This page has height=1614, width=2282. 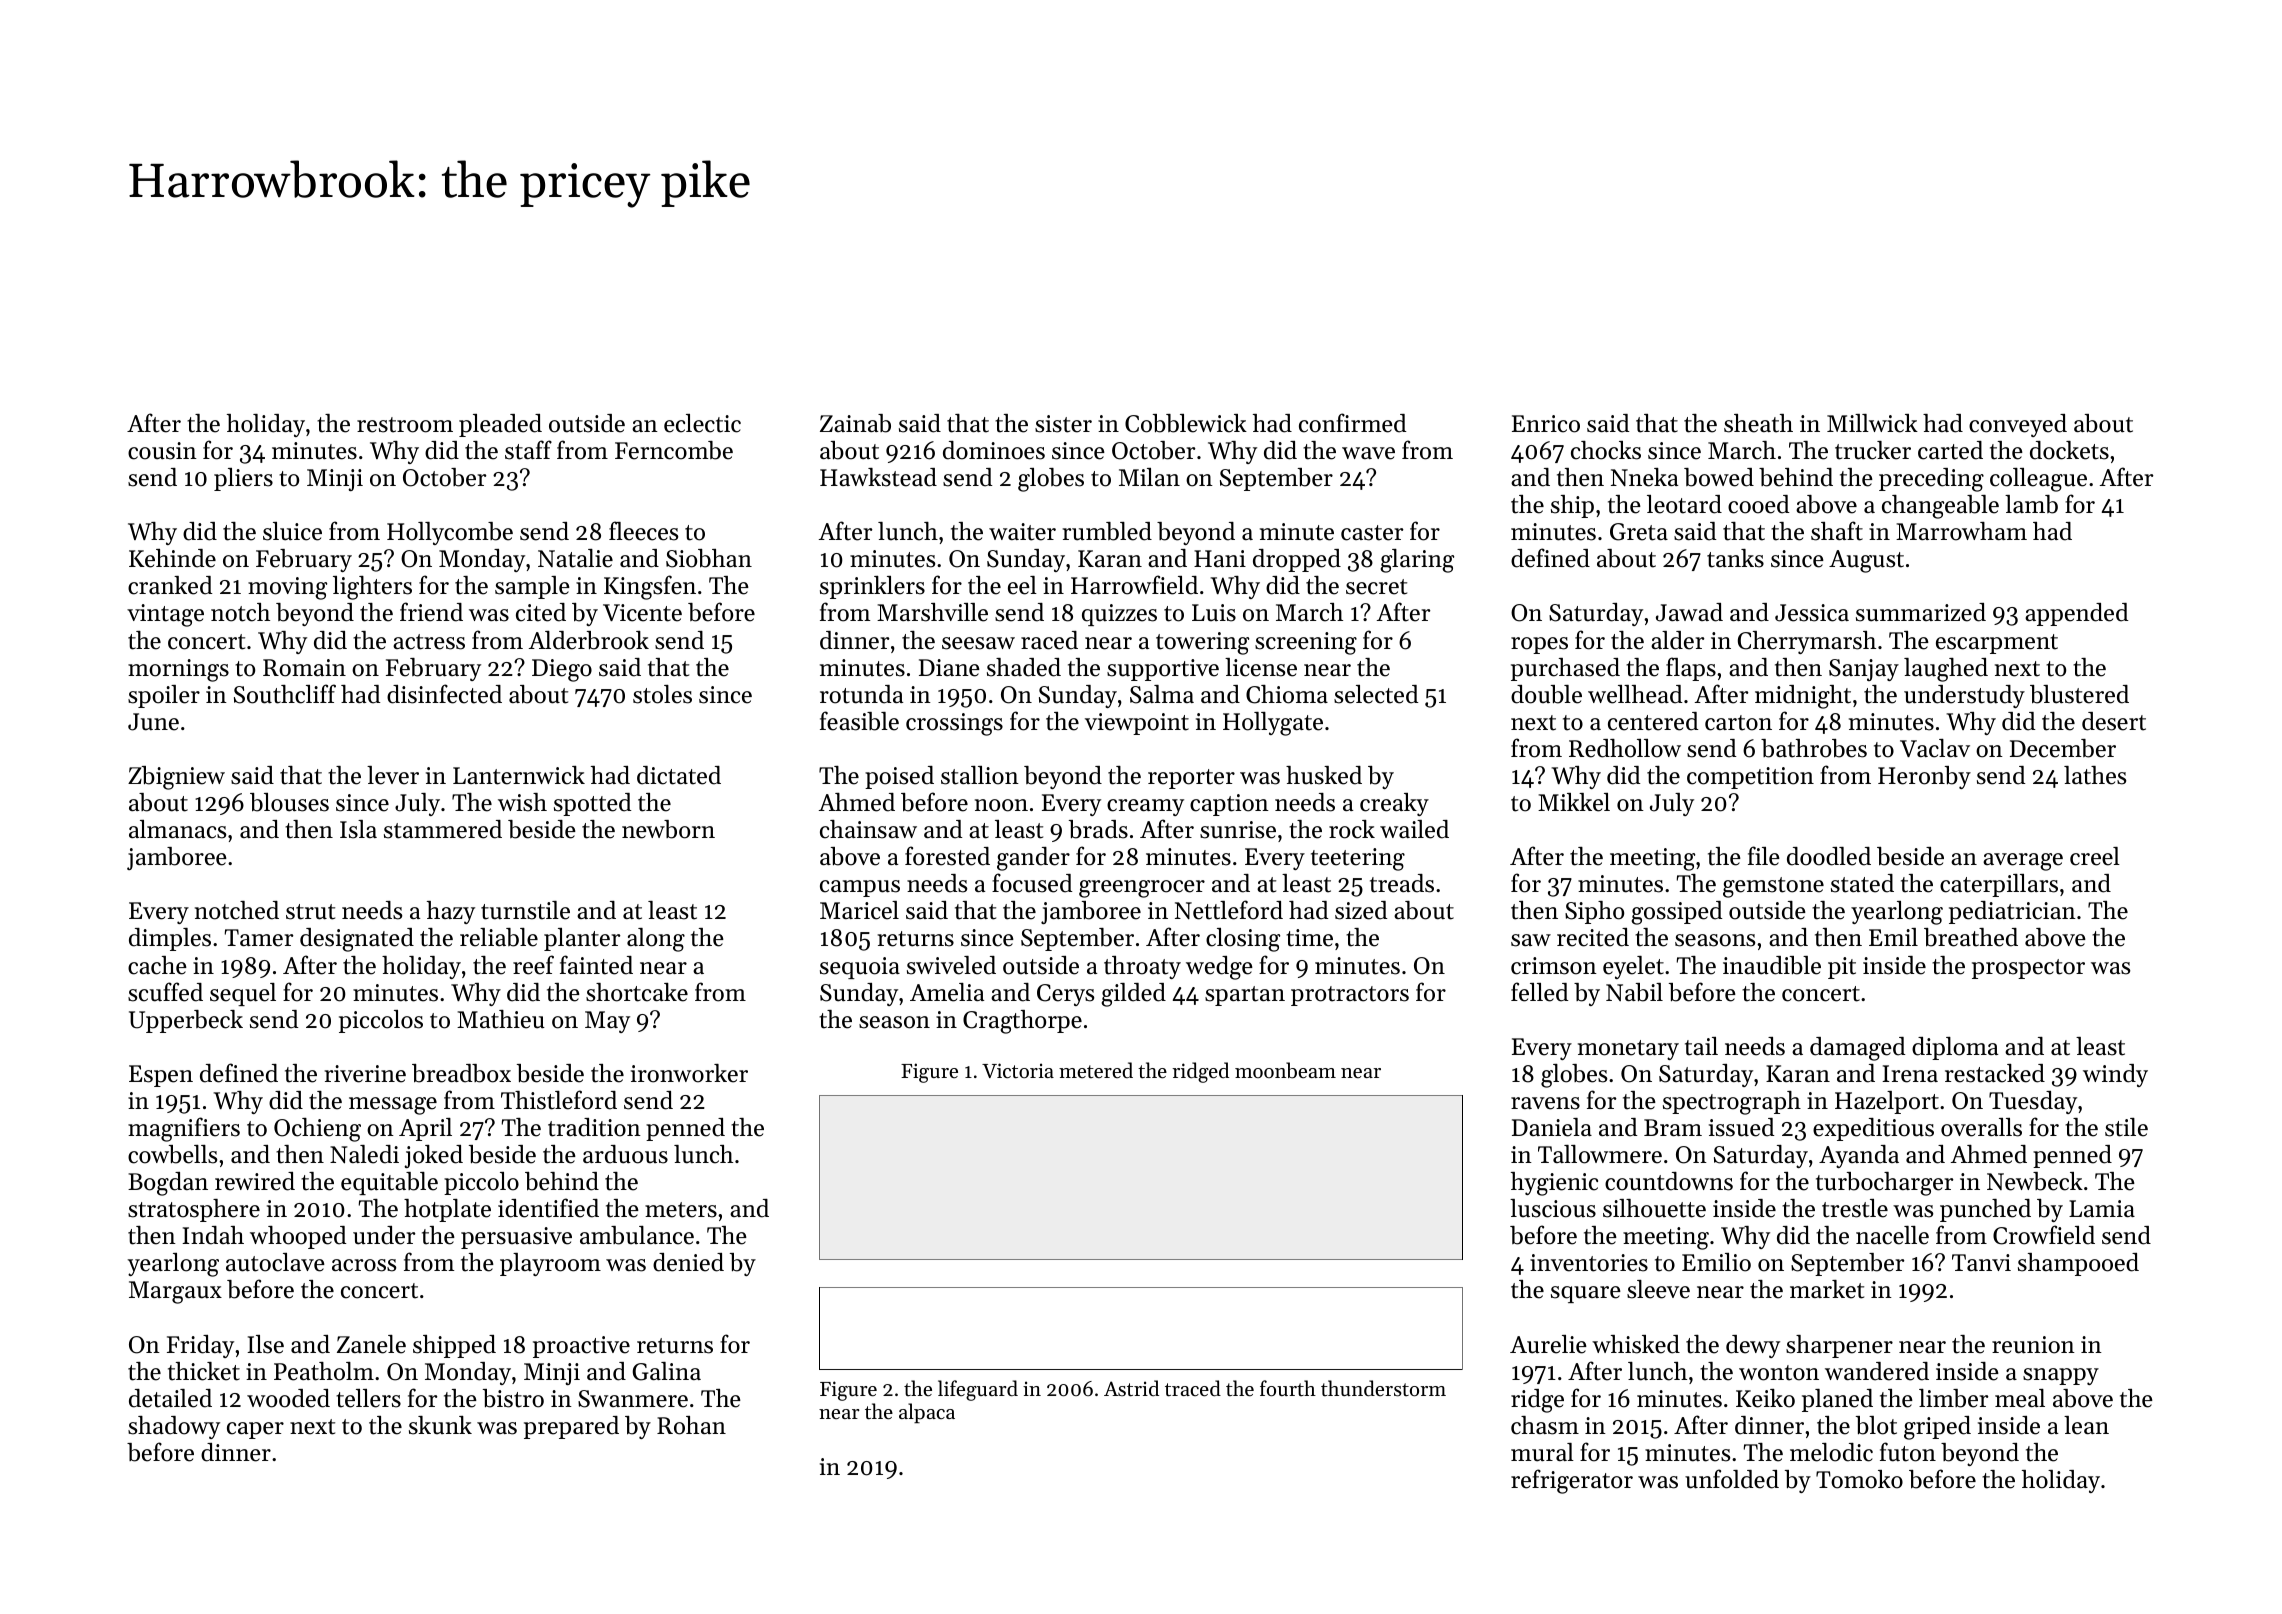 What do you see at coordinates (1368, 453) in the page?
I see `wave` at bounding box center [1368, 453].
